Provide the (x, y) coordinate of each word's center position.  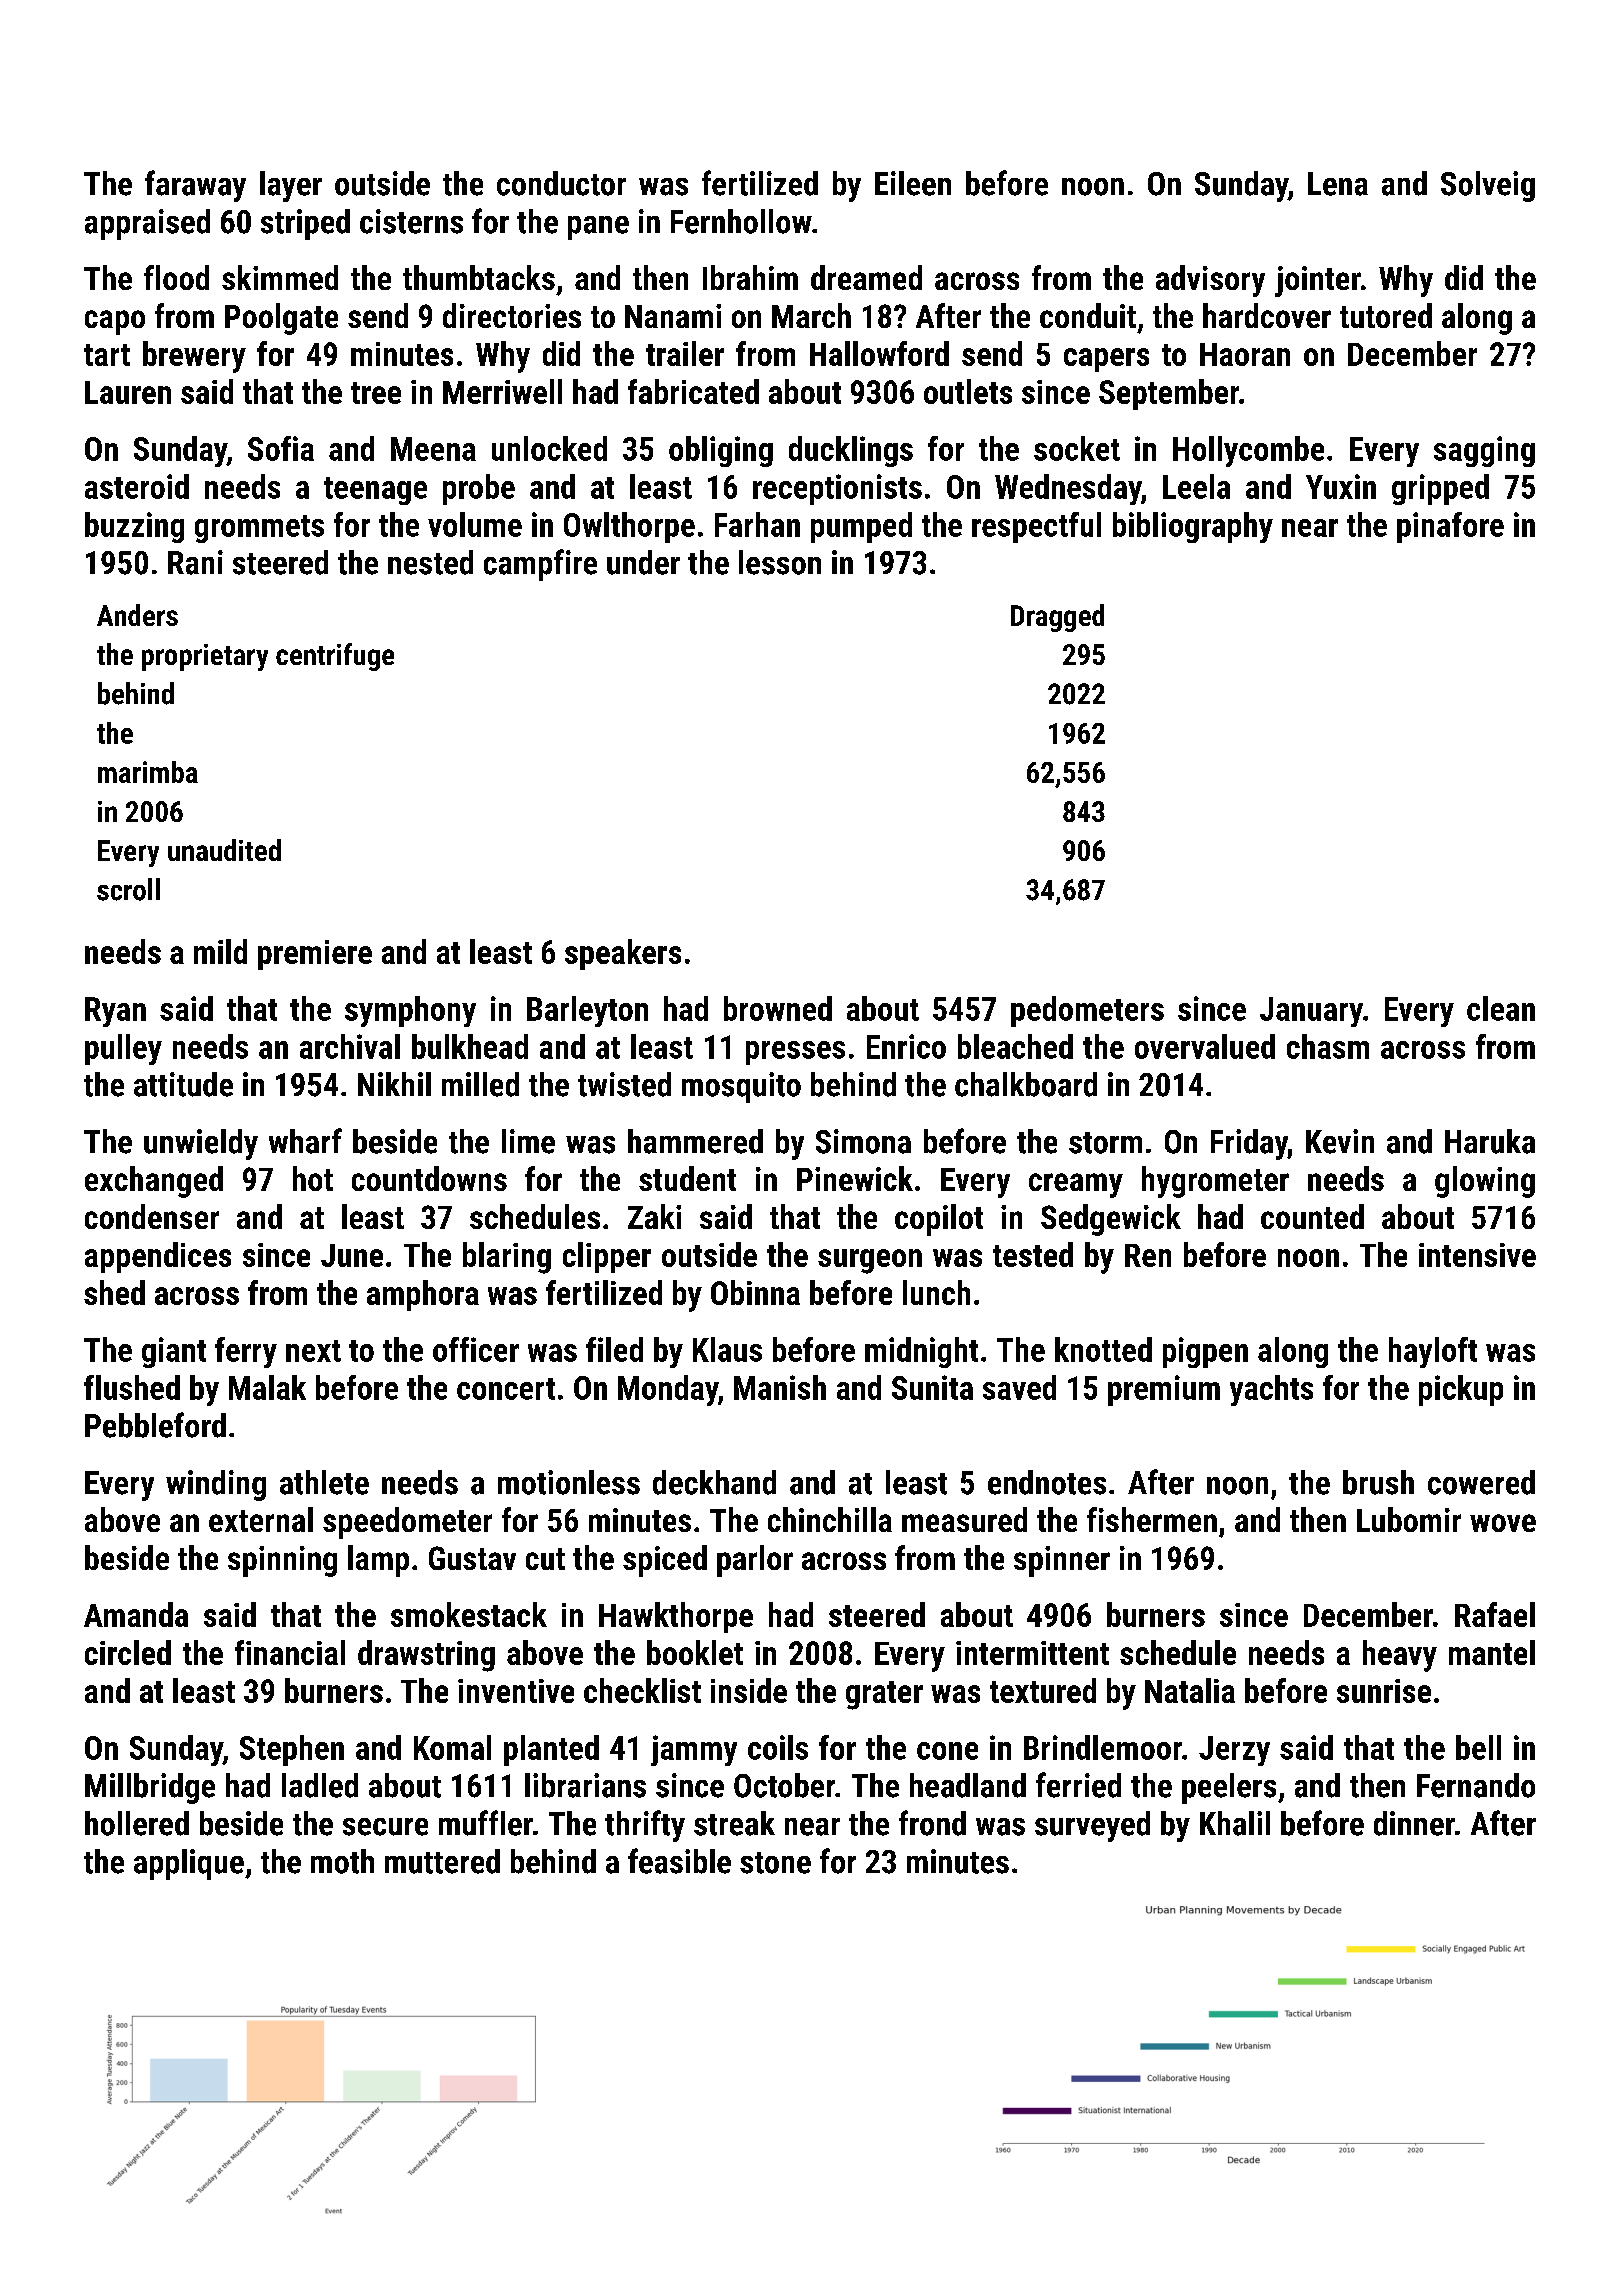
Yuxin (1341, 486)
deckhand (714, 1482)
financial (290, 1652)
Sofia (281, 448)
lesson (780, 562)
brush (1378, 1482)
